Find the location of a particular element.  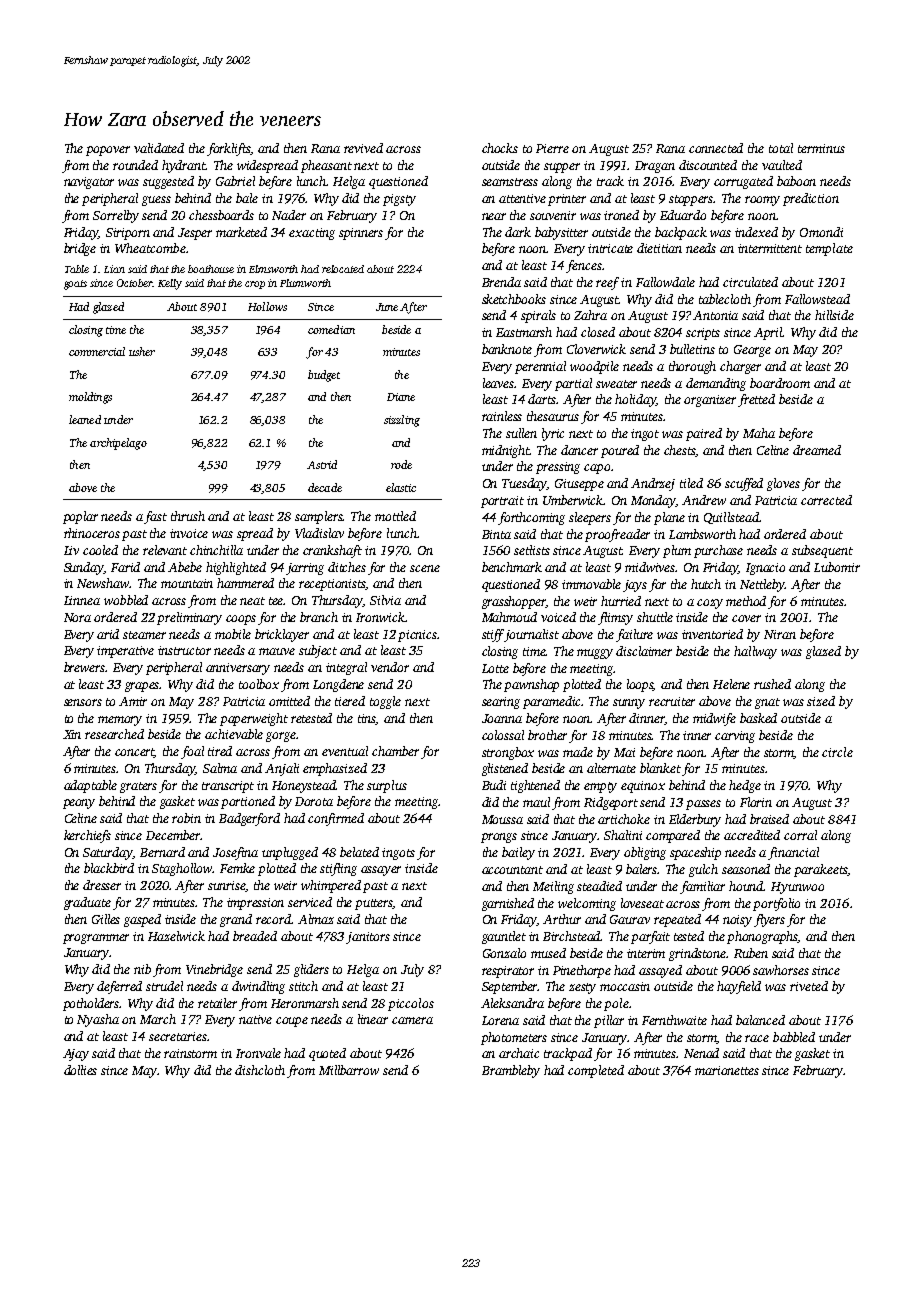

maul is located at coordinates (536, 802).
